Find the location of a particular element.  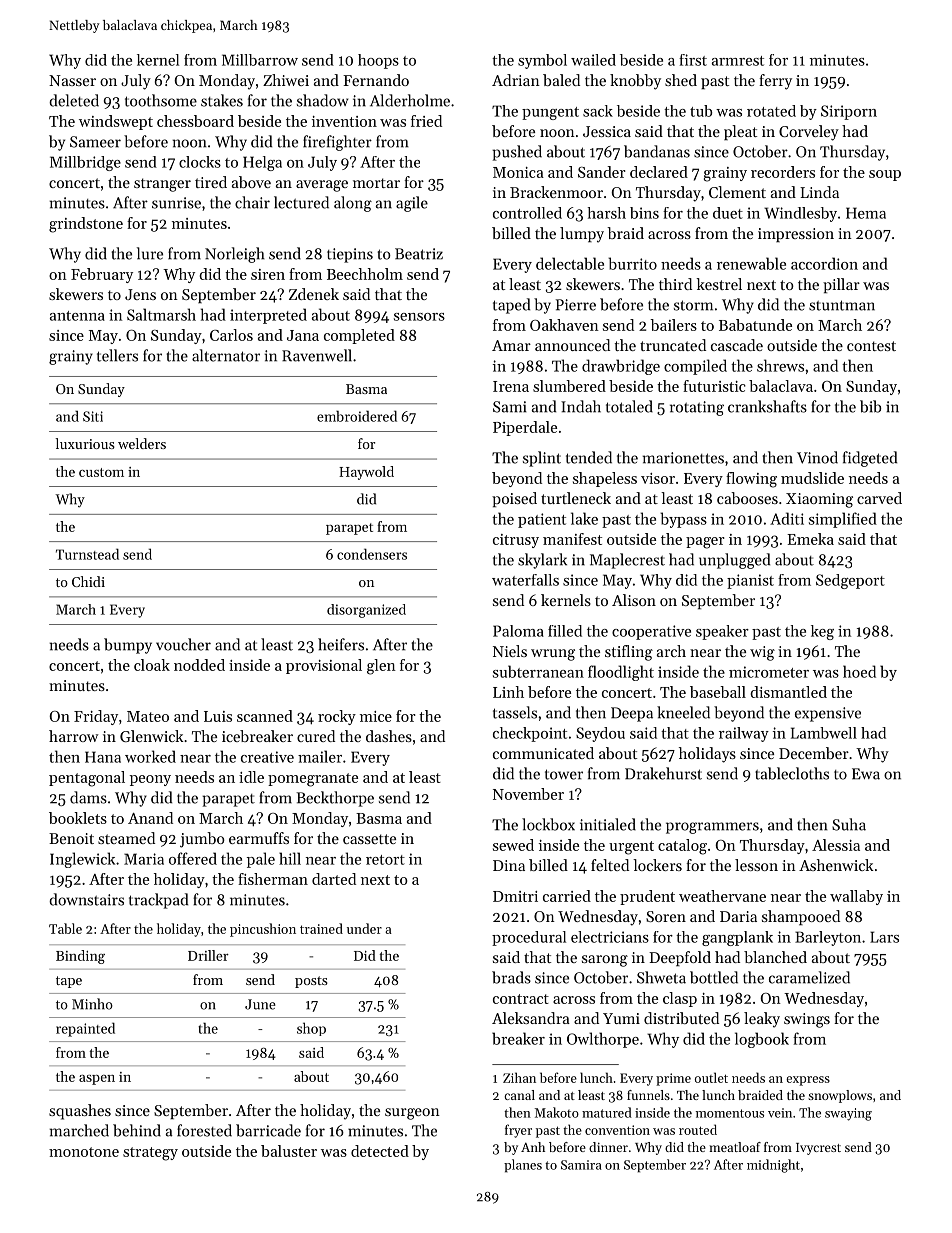

Lars is located at coordinates (884, 937).
